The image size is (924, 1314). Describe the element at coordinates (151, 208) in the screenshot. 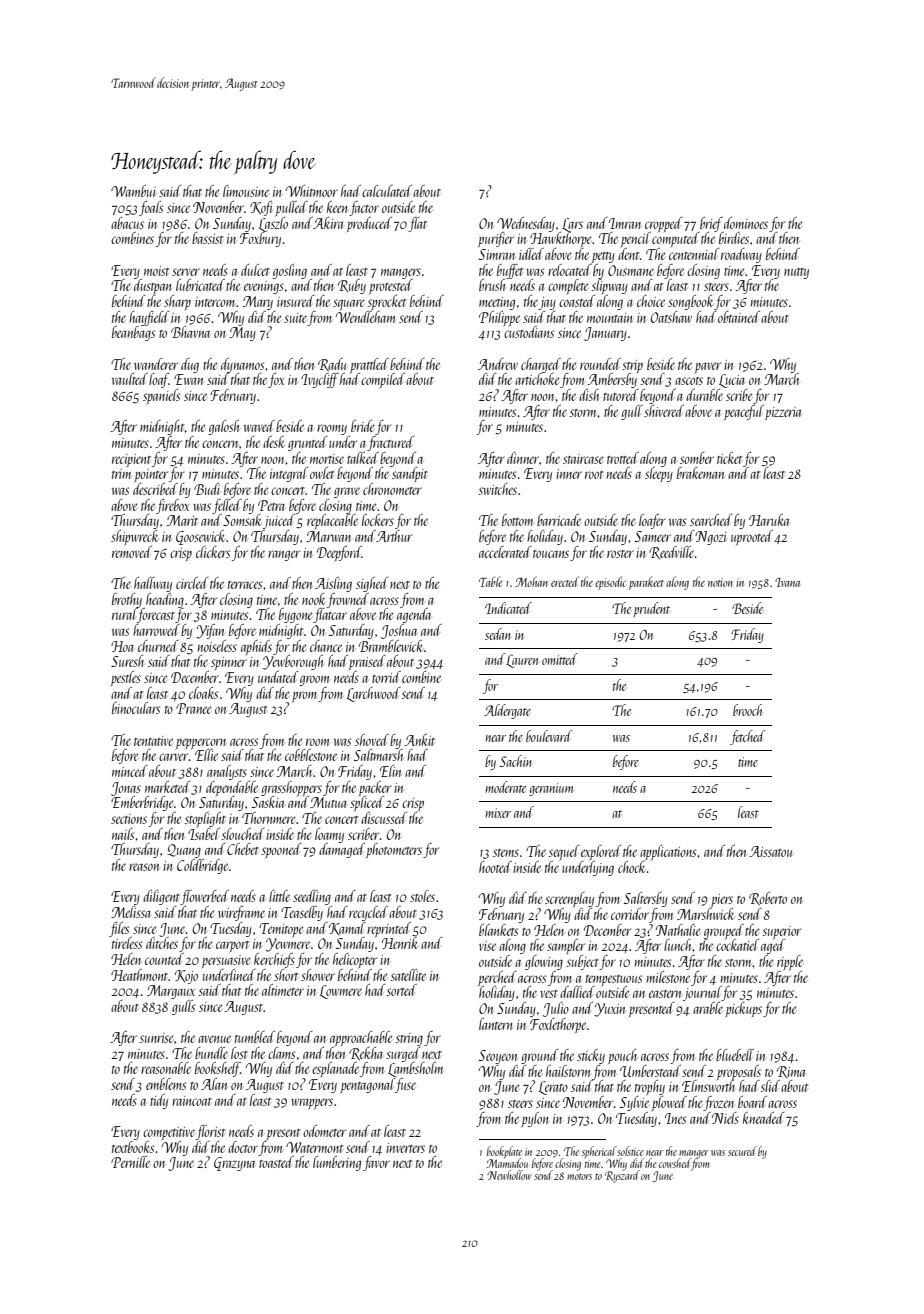

I see `foals` at that location.
